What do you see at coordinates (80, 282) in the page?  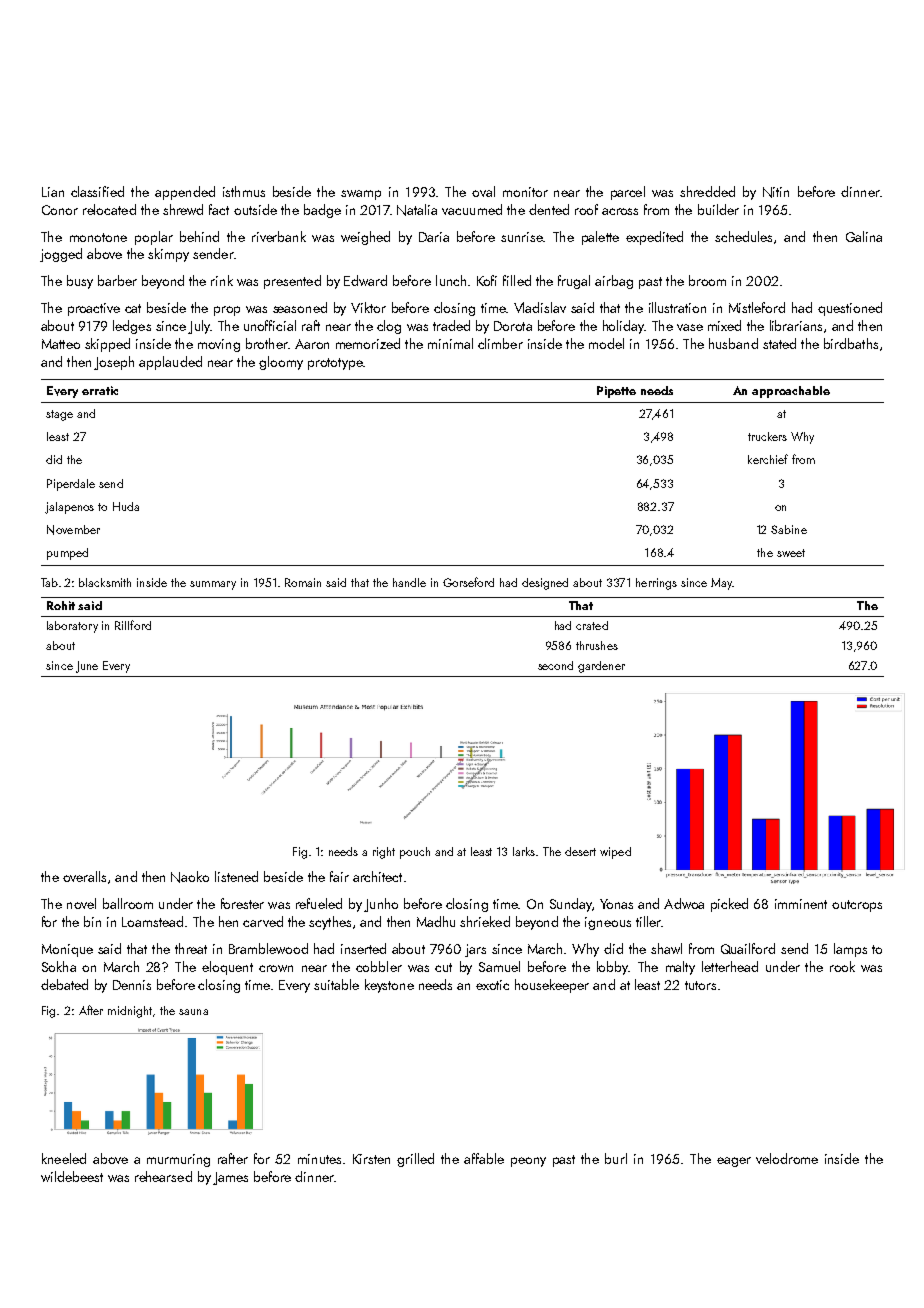 I see `busy` at bounding box center [80, 282].
